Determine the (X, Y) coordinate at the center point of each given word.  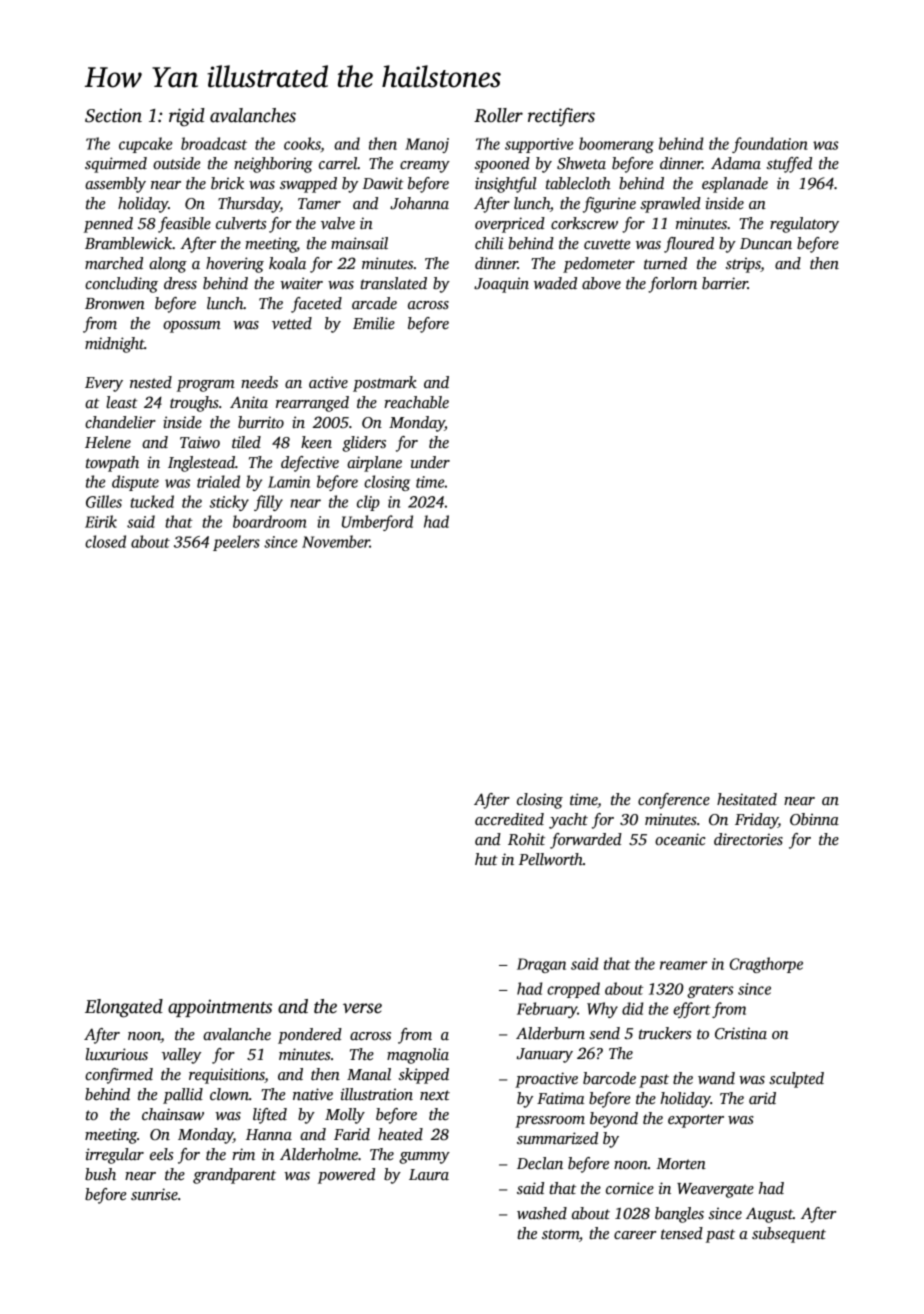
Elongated (124, 1008)
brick (227, 183)
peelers (236, 543)
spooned (502, 165)
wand (716, 1078)
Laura (429, 1174)
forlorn (672, 285)
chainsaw (173, 1114)
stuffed (789, 165)
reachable (416, 402)
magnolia (418, 1056)
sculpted (796, 1080)
